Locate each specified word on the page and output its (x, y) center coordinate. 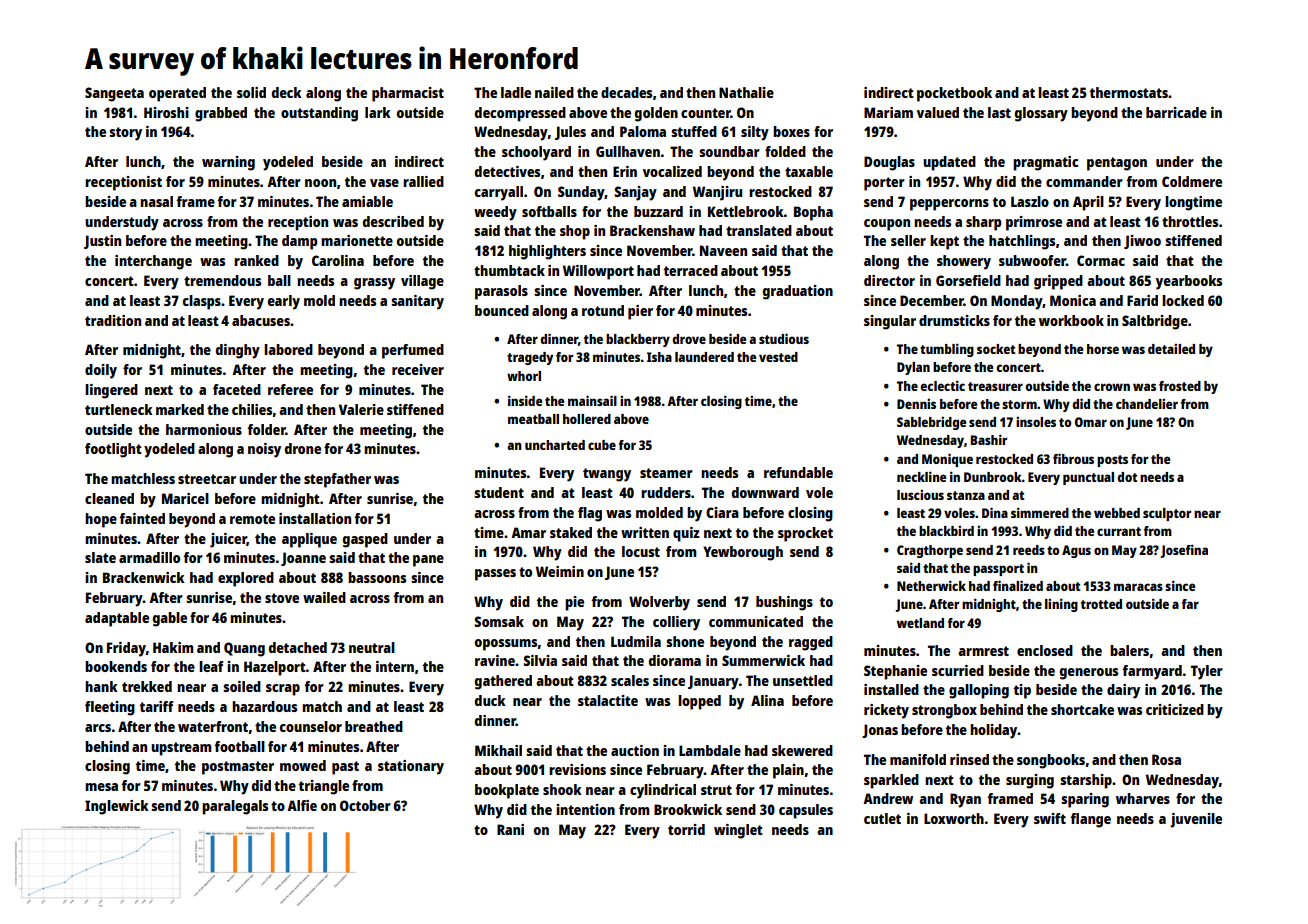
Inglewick (117, 807)
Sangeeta (114, 94)
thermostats (1129, 92)
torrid (686, 829)
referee (290, 389)
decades (626, 92)
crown (1112, 387)
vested (778, 357)
